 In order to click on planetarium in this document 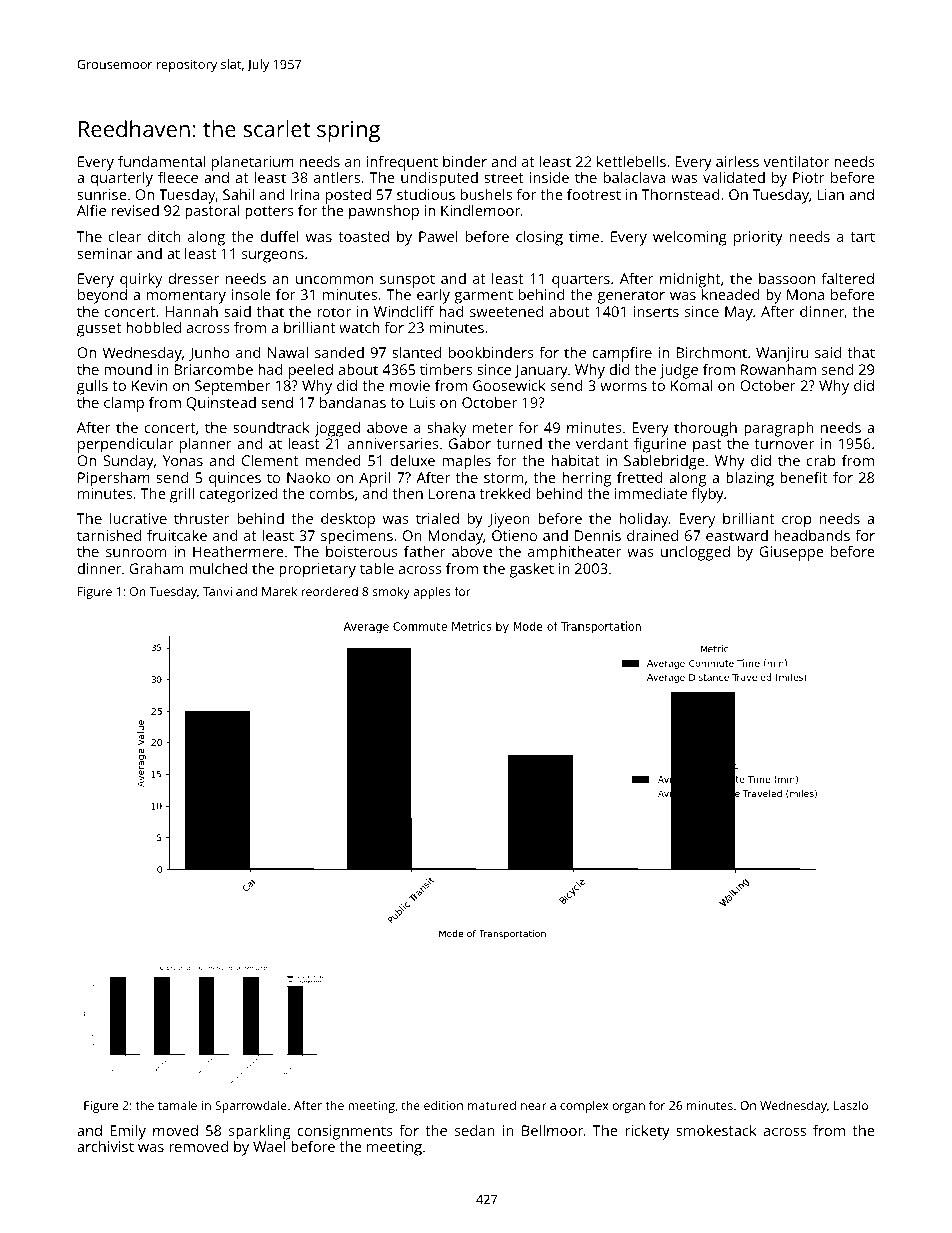, I will do `click(253, 163)`.
